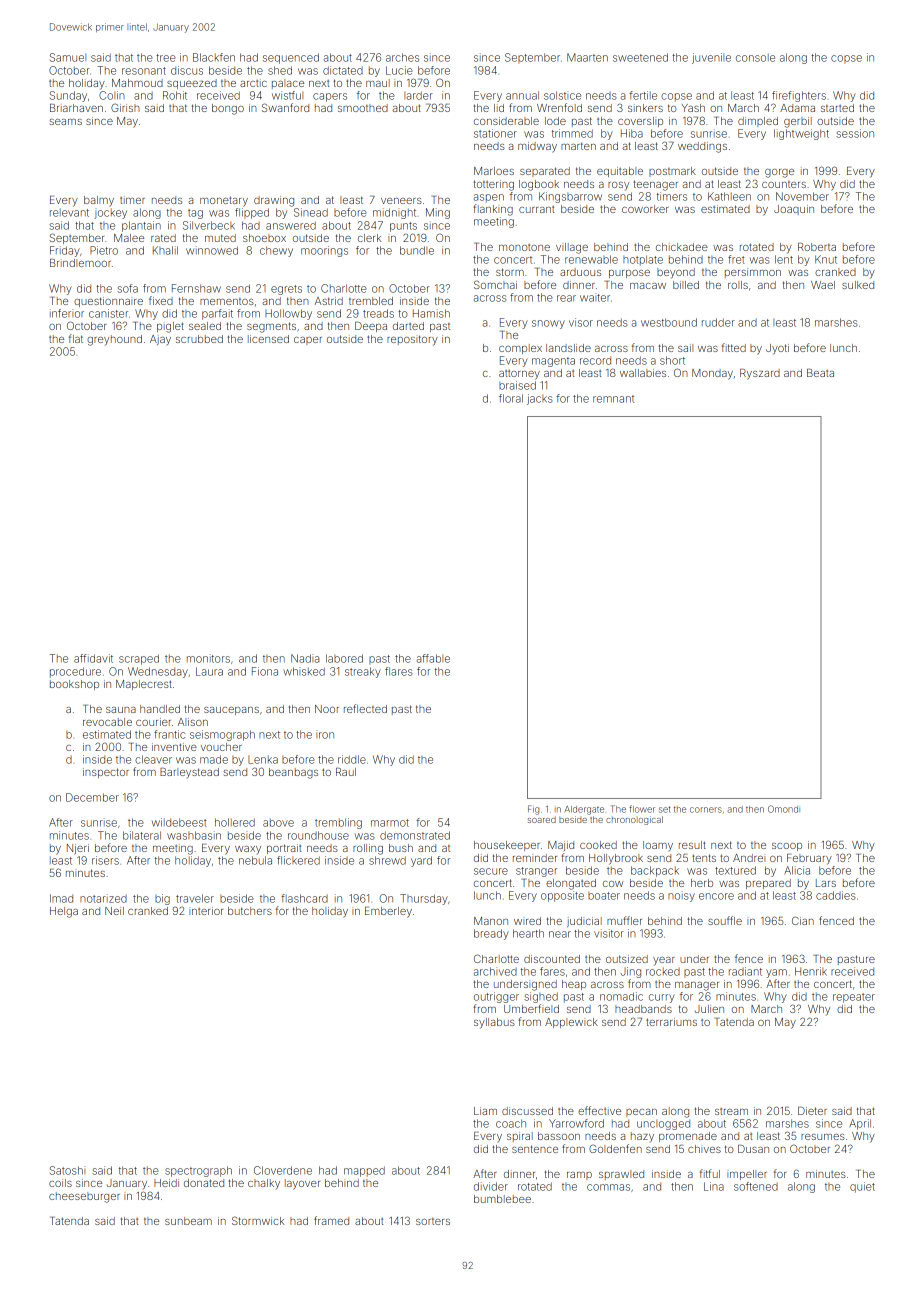 Image resolution: width=924 pixels, height=1308 pixels. Describe the element at coordinates (496, 997) in the image. I see `outrigger` at that location.
